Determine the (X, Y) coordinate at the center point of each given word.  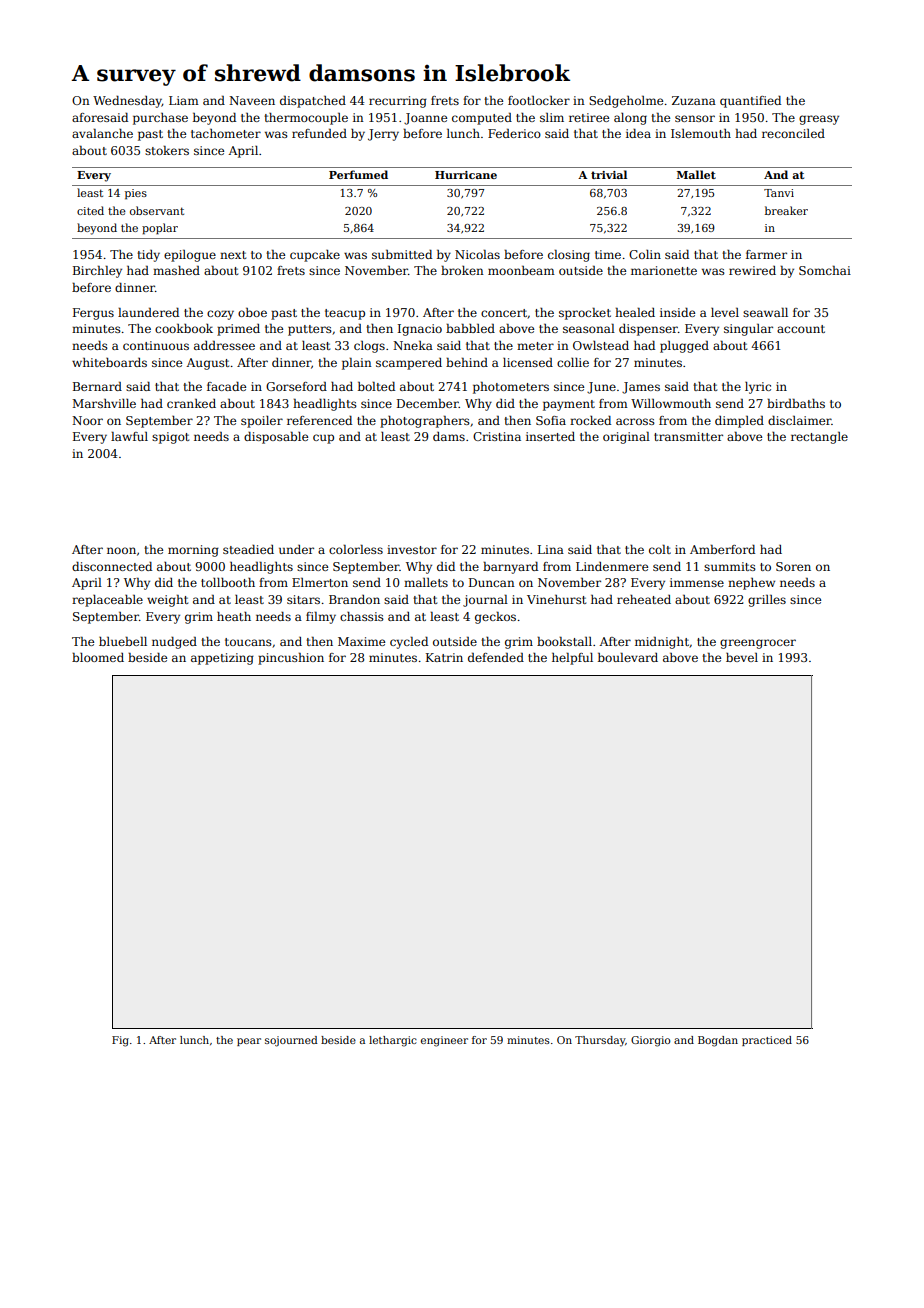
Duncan (492, 582)
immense (697, 582)
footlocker (539, 100)
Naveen (252, 100)
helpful (572, 659)
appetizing (222, 659)
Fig (120, 1041)
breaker (786, 210)
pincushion (291, 659)
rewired (752, 270)
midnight (662, 643)
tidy (148, 256)
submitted (402, 254)
